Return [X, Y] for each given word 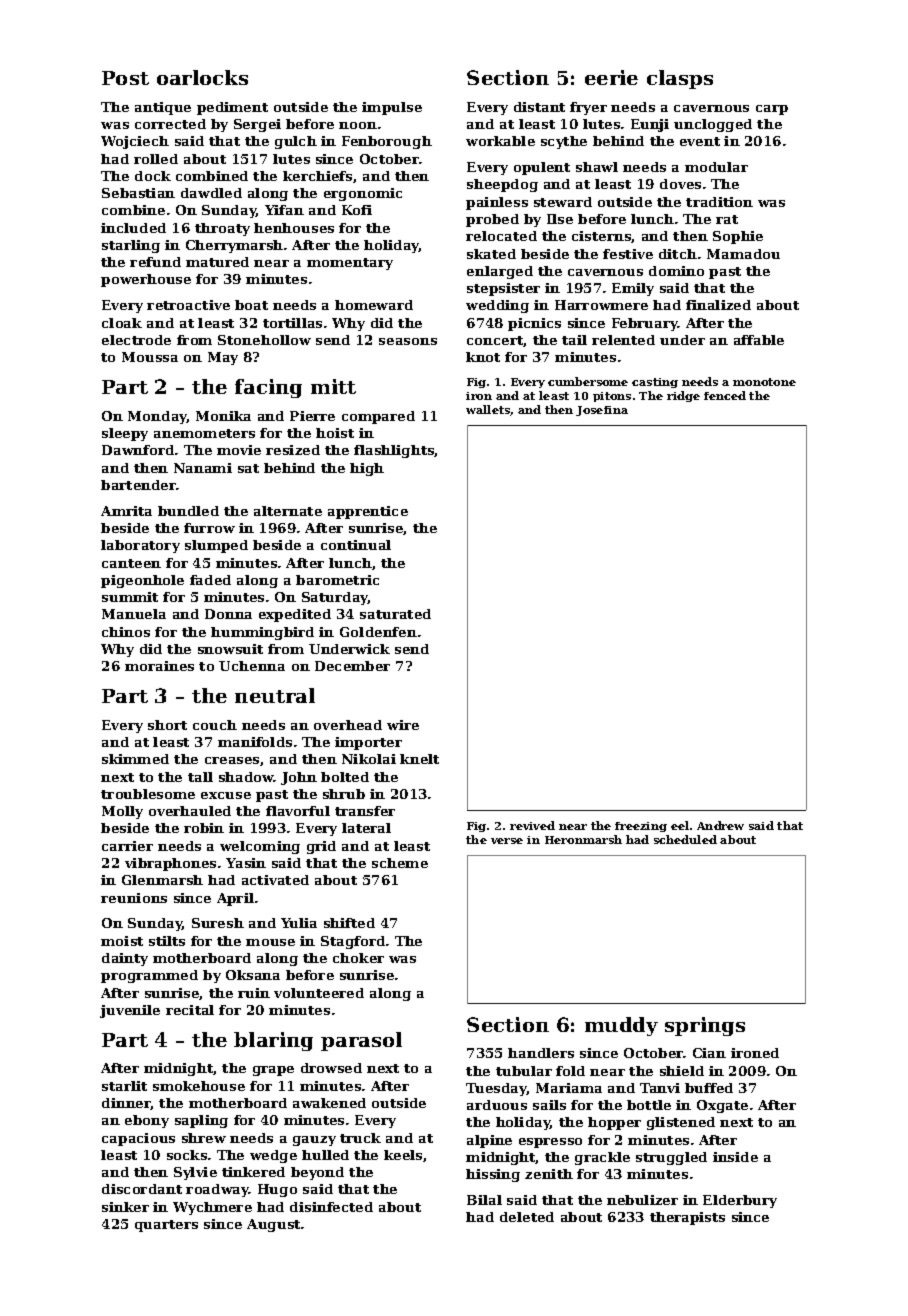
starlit [124, 1086]
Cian [709, 1053]
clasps [680, 79]
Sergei [257, 125]
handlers [541, 1053]
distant [539, 107]
